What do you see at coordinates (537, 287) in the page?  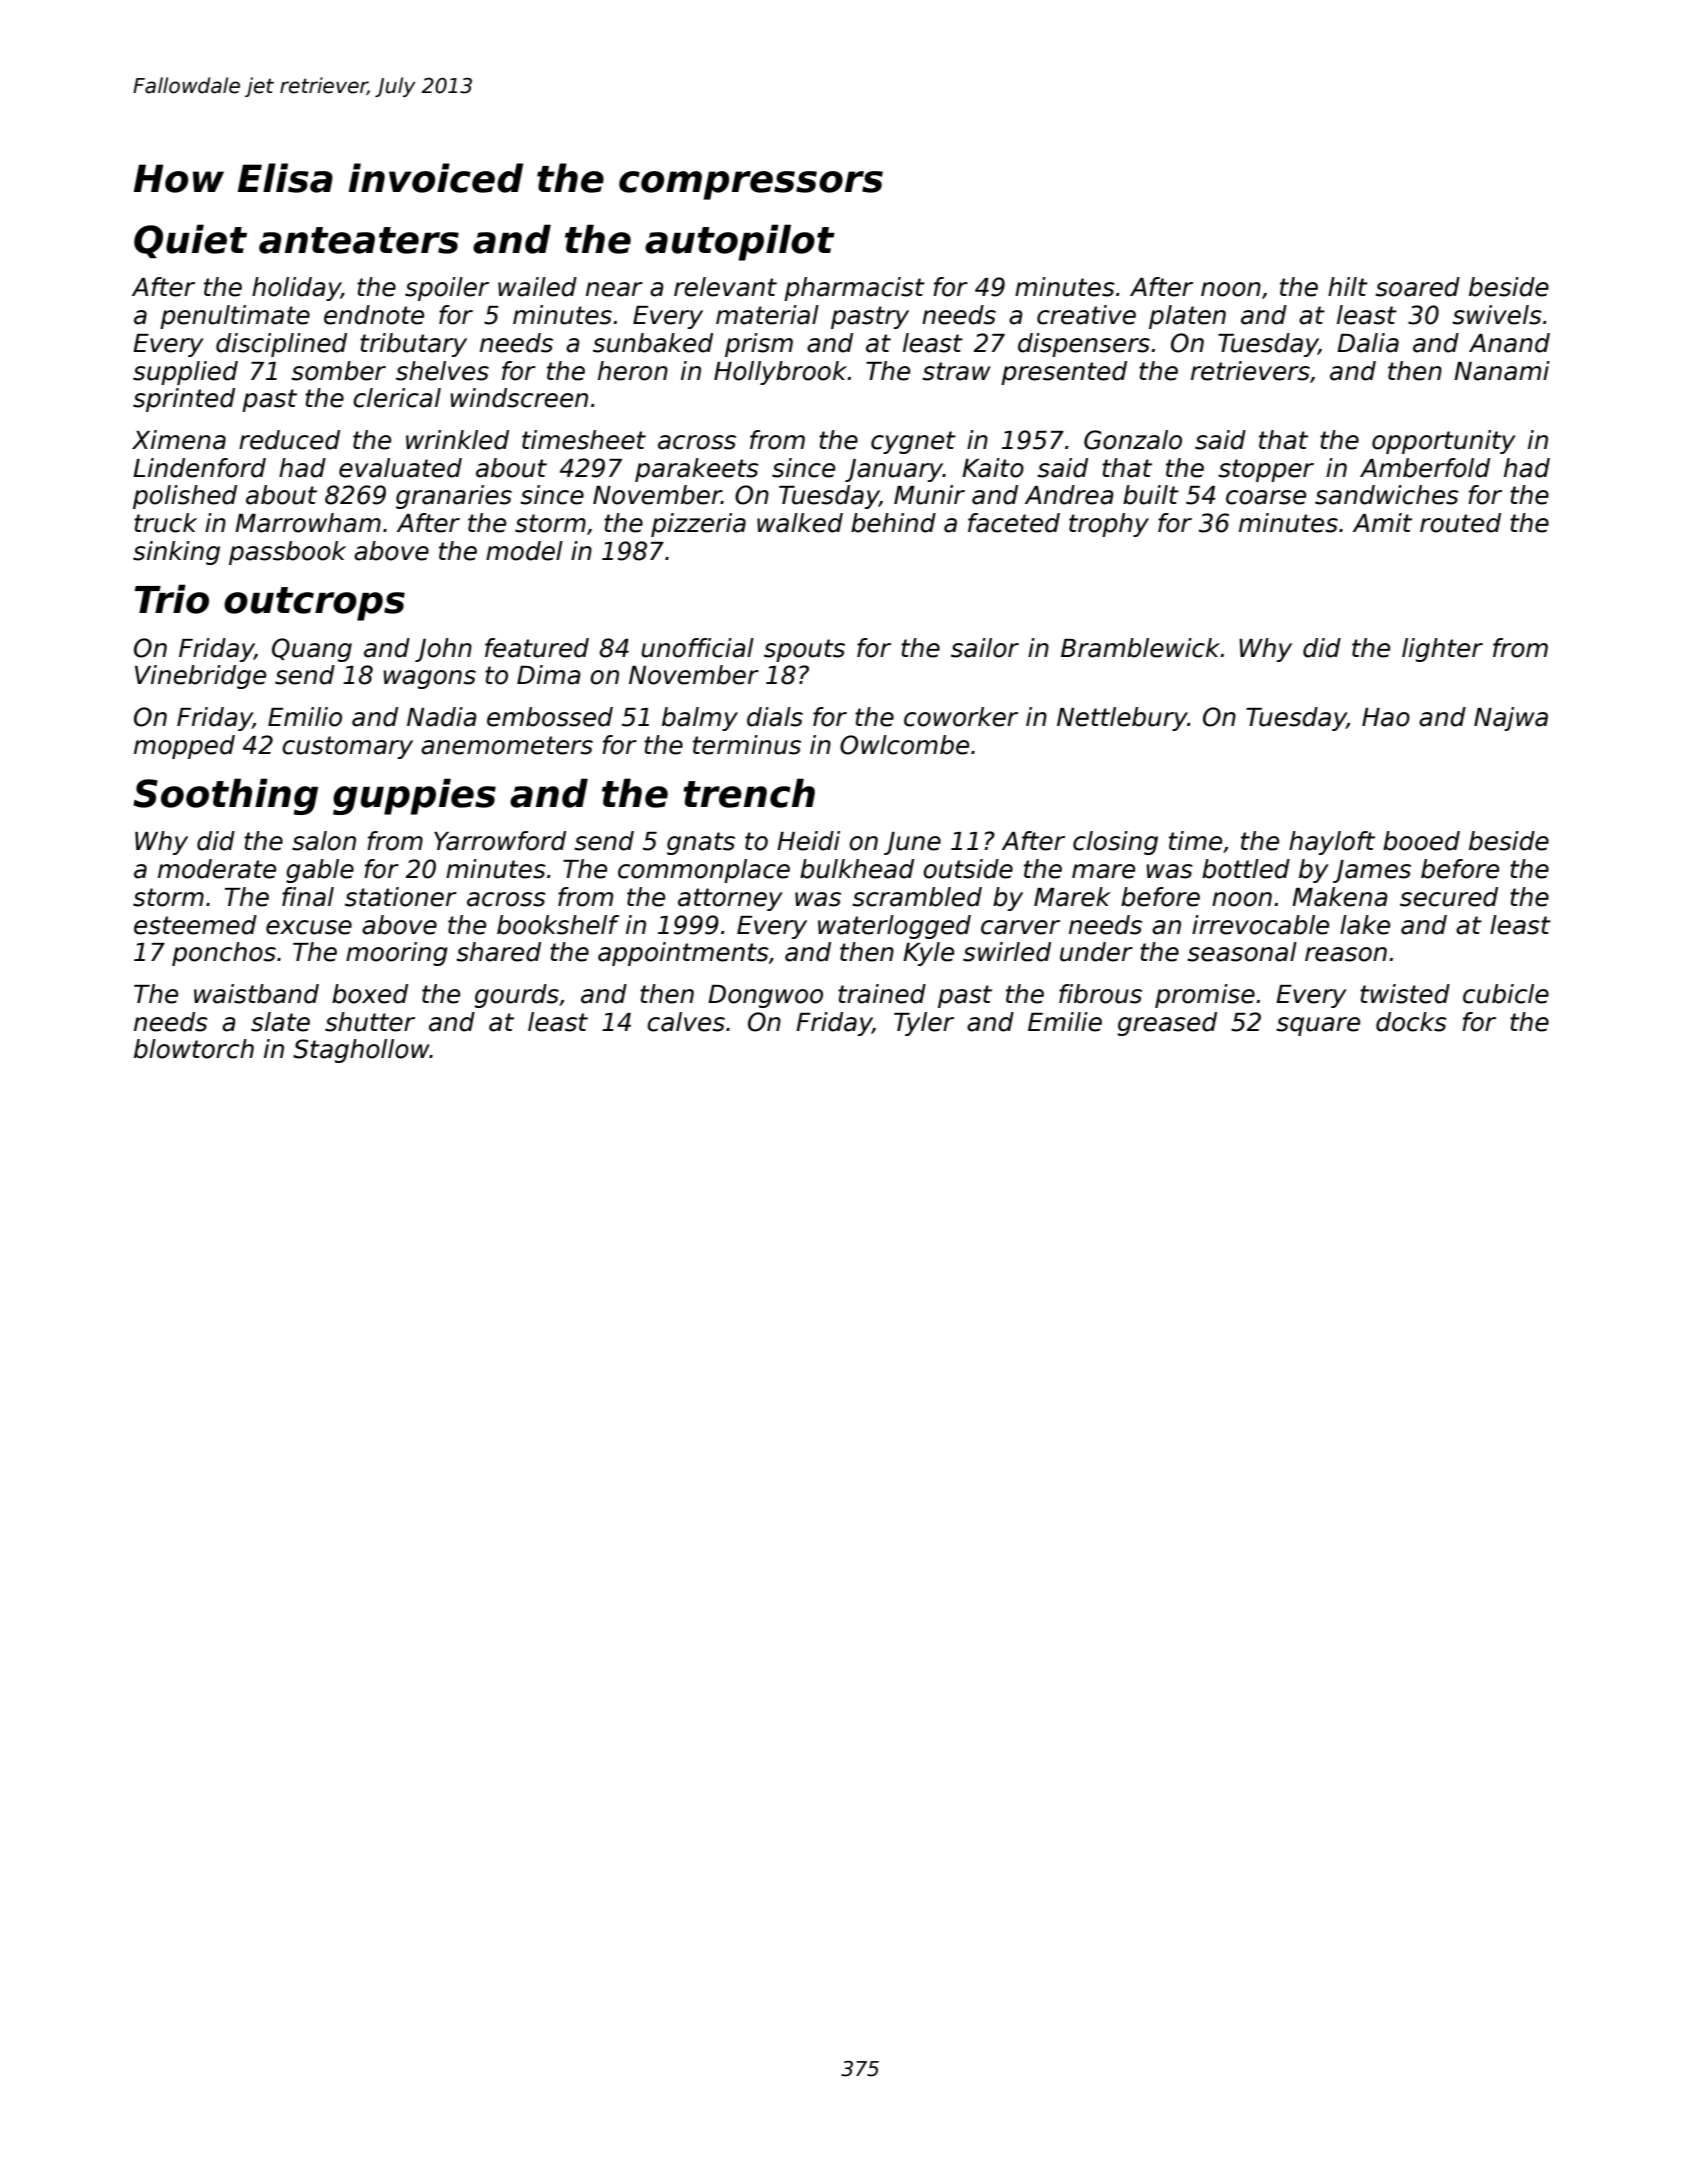 I see `wailed` at bounding box center [537, 287].
